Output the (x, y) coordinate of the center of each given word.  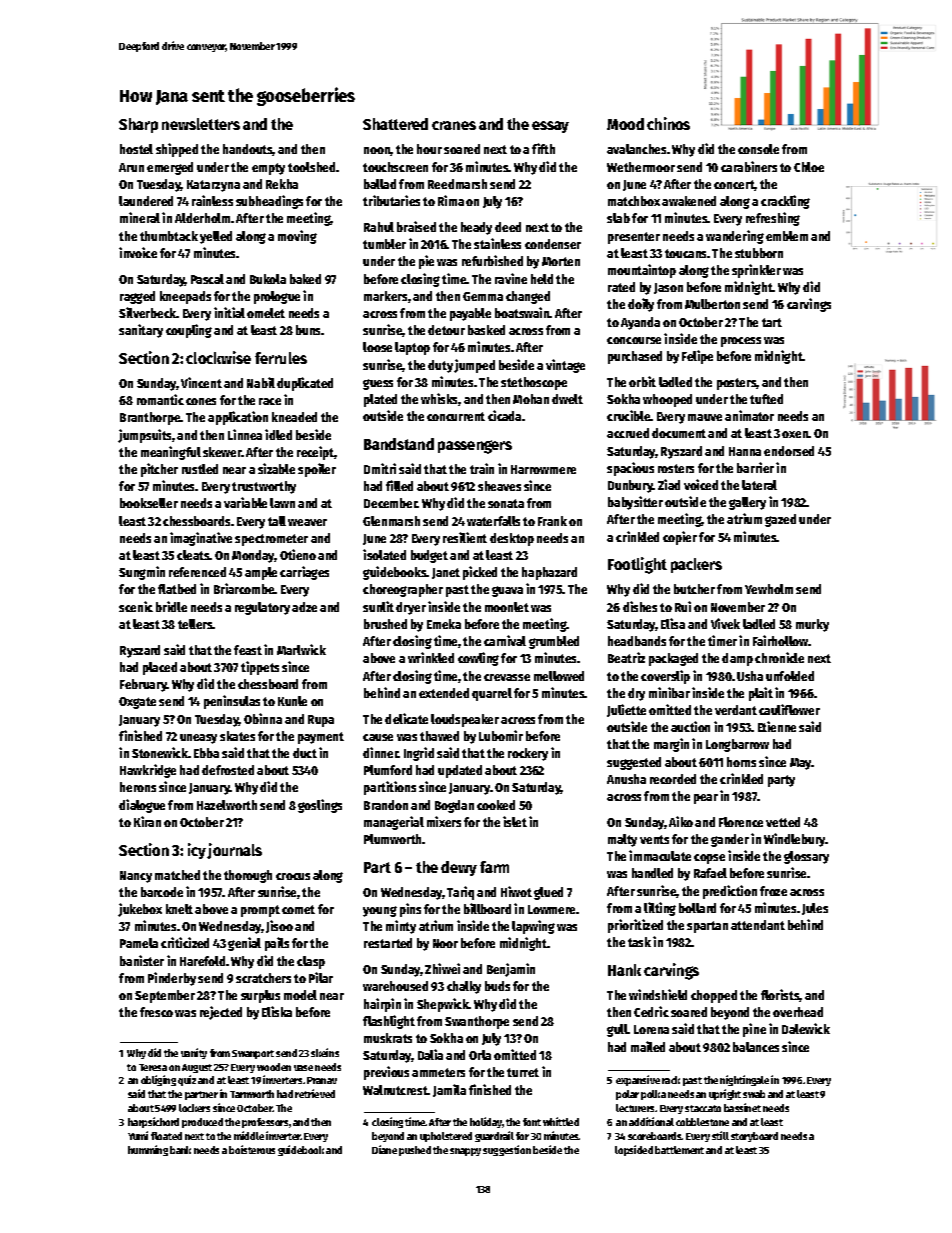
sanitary (141, 331)
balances (756, 1047)
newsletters (201, 124)
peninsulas (232, 702)
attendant (758, 925)
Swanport (253, 1054)
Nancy (136, 877)
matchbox (634, 201)
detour (446, 330)
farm (494, 867)
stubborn (759, 253)
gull (617, 1030)
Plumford (388, 770)
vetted (783, 822)
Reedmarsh (457, 184)
